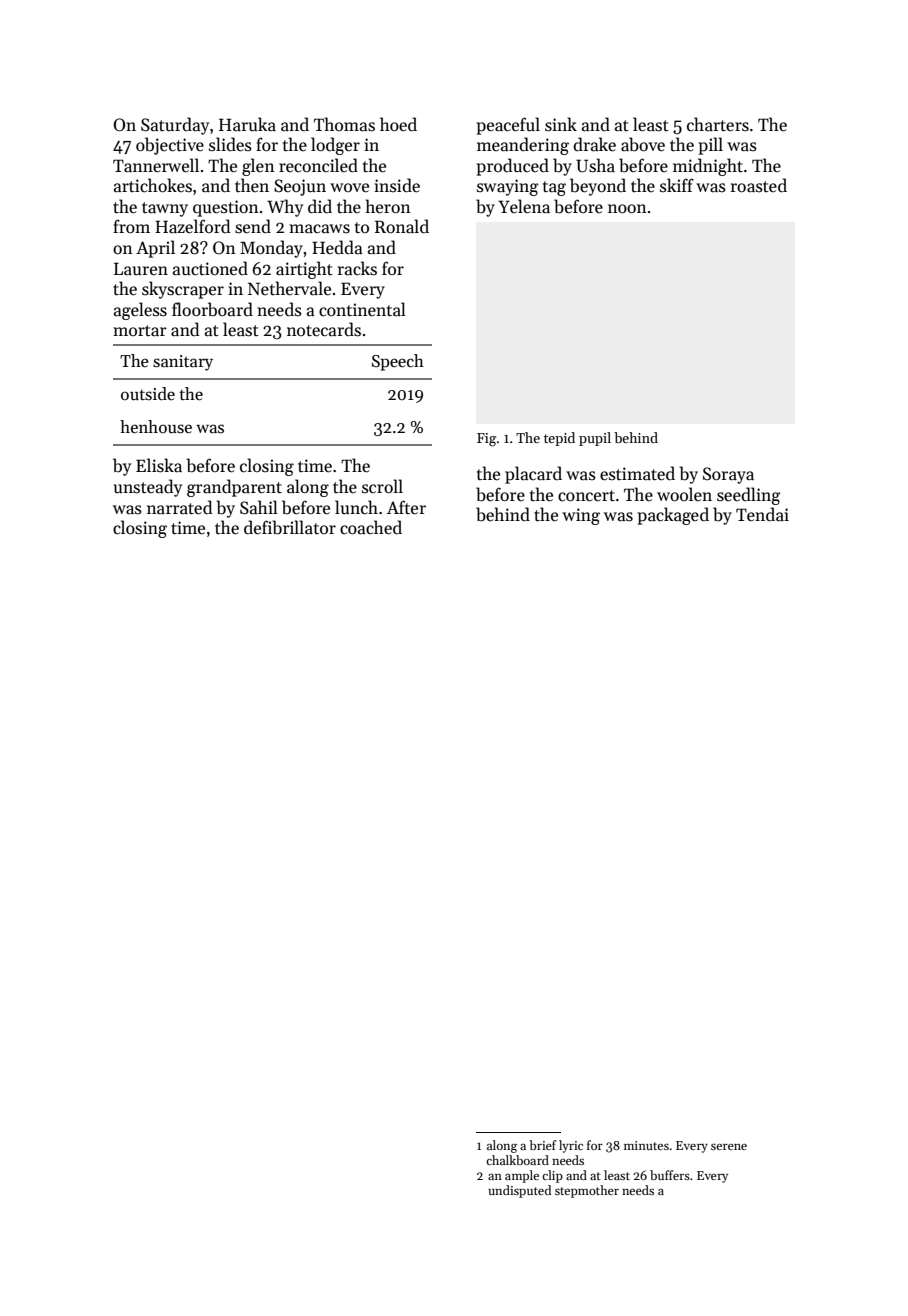 The width and height of the screenshot is (908, 1316). I want to click on roasted, so click(759, 185).
